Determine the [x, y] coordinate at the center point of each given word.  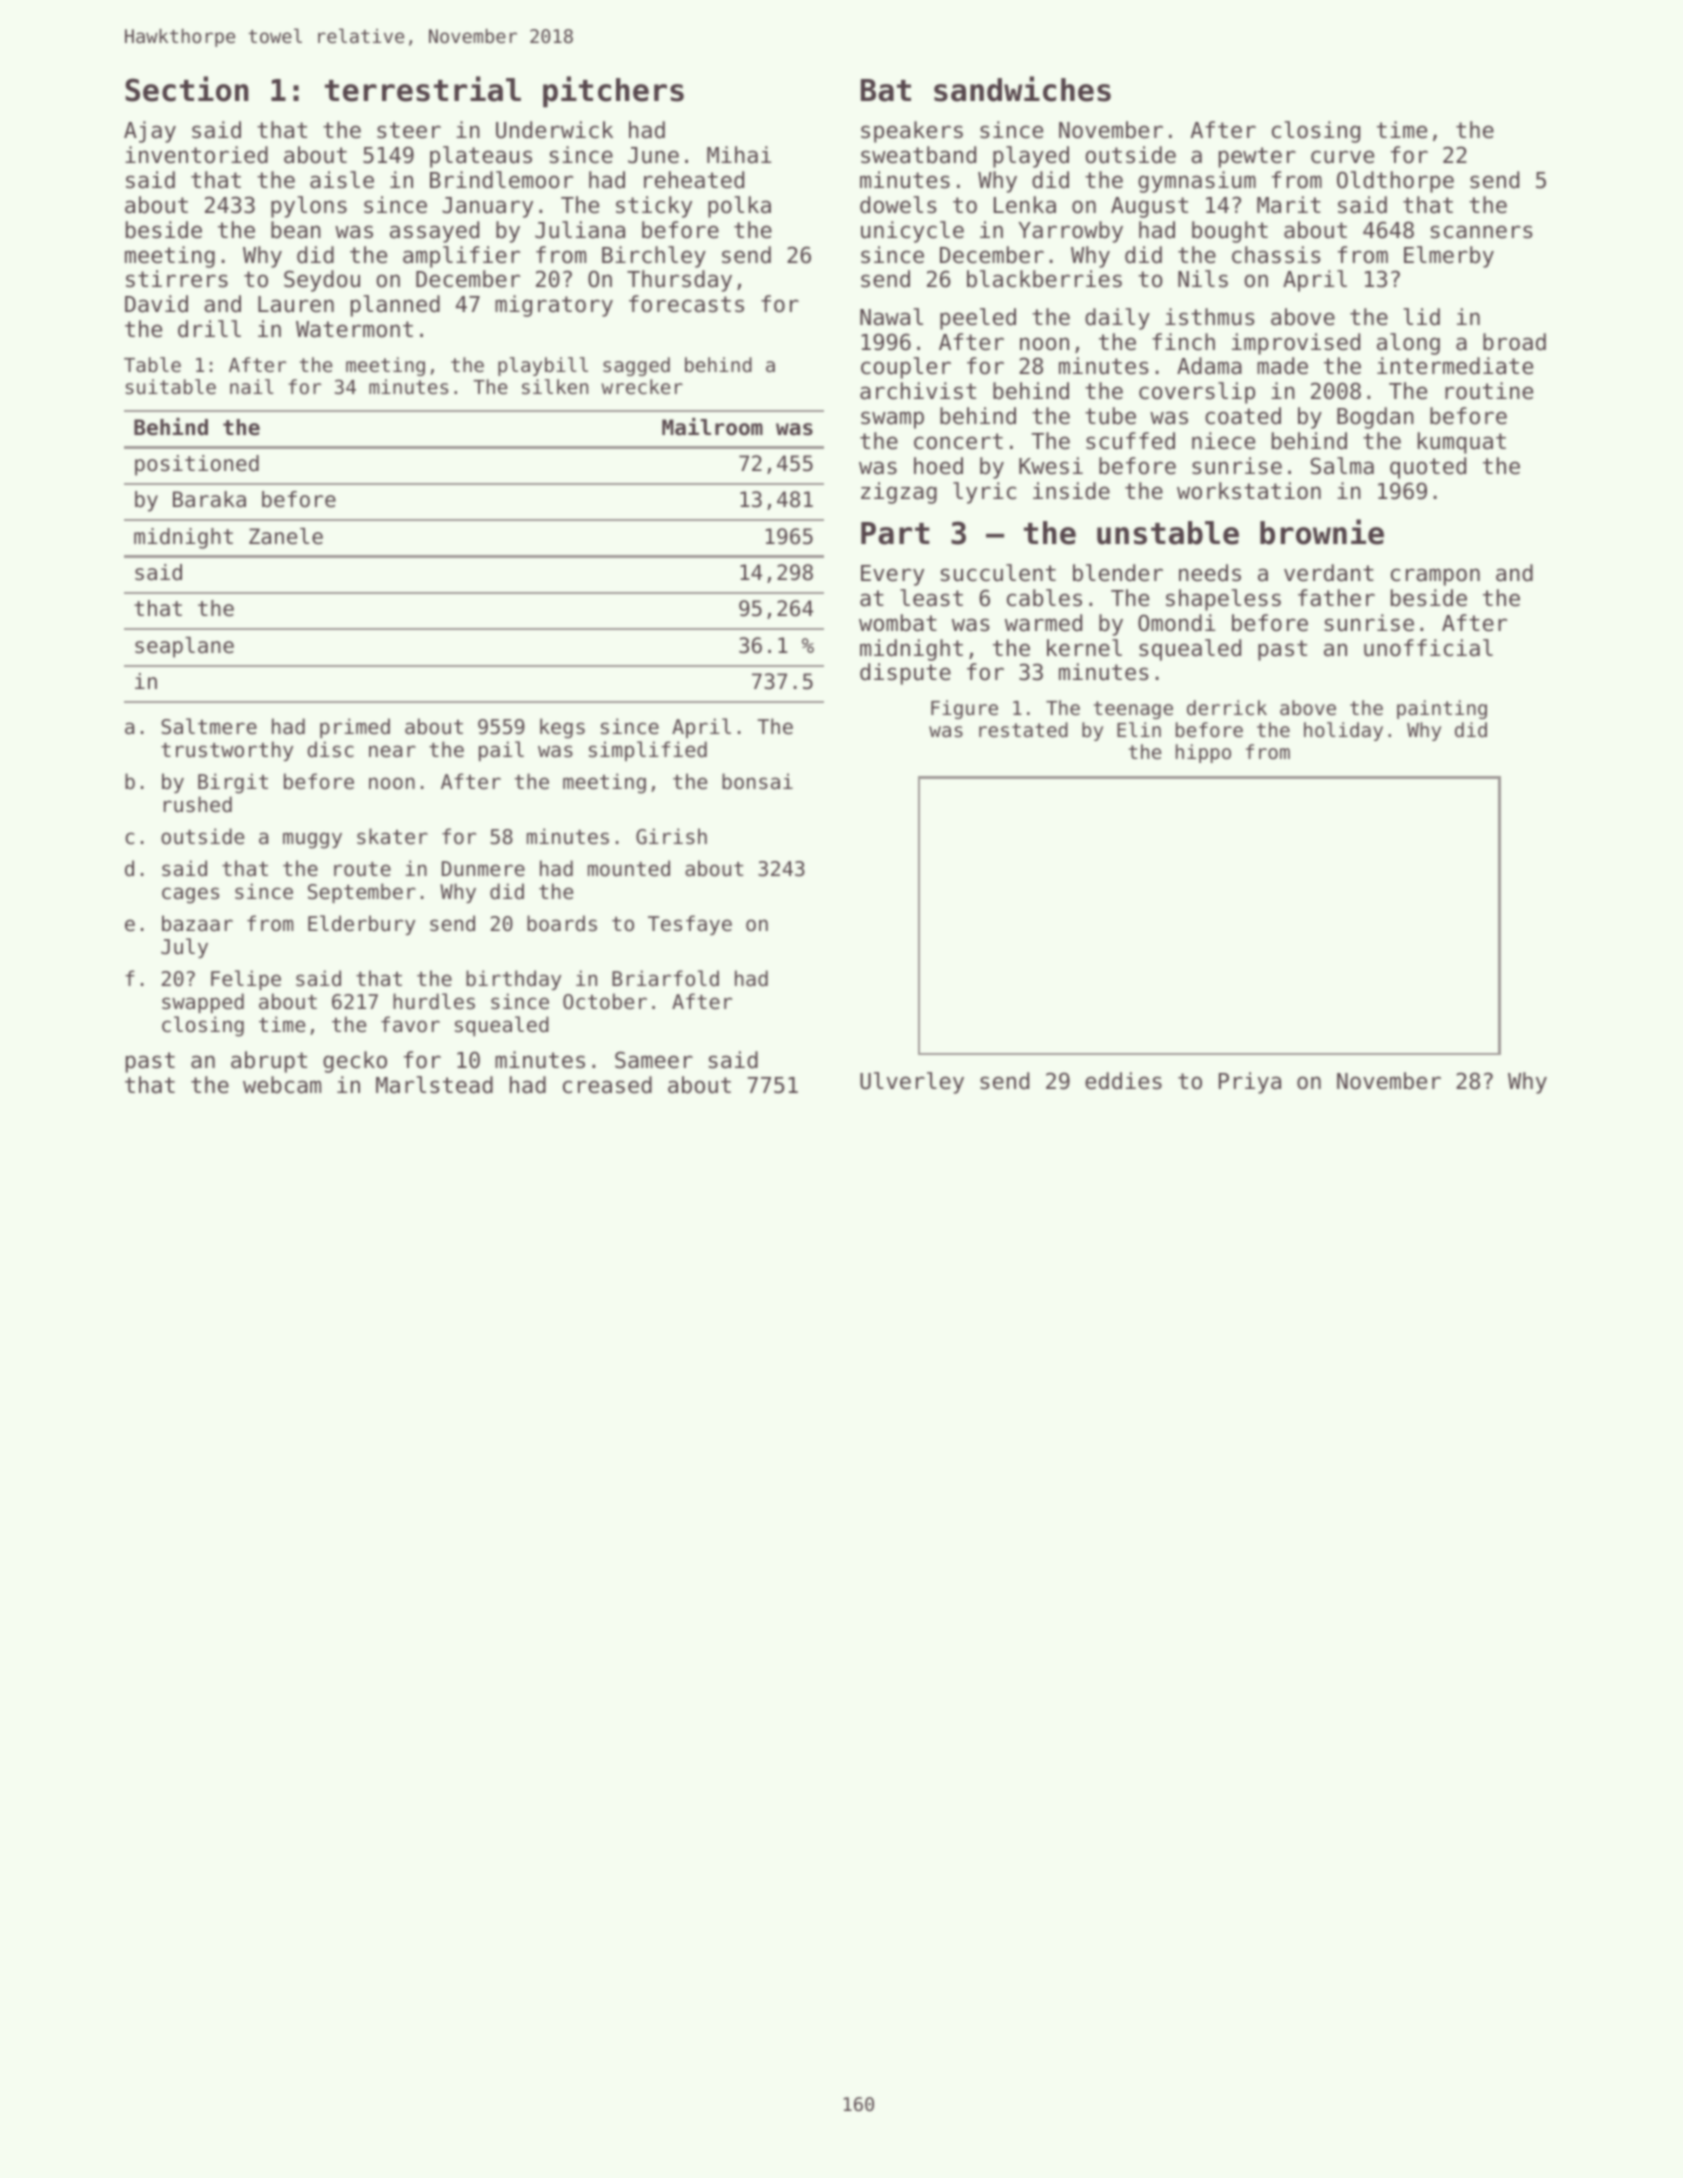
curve [1342, 157]
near [392, 751]
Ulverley [912, 1083]
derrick [1227, 707]
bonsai [757, 781]
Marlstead [434, 1085]
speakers [912, 132]
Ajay [150, 132]
